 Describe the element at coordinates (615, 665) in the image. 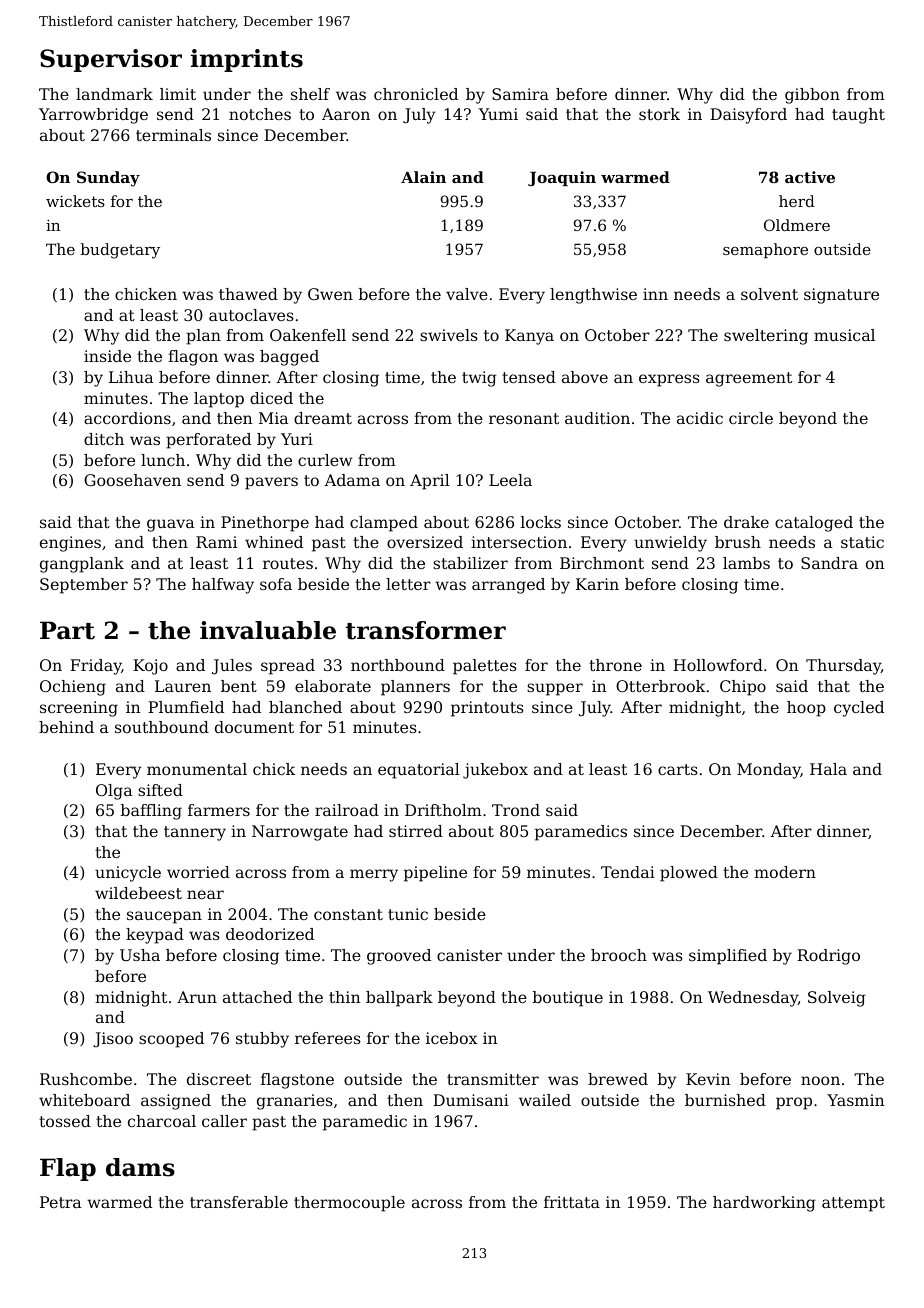

I see `throne` at that location.
